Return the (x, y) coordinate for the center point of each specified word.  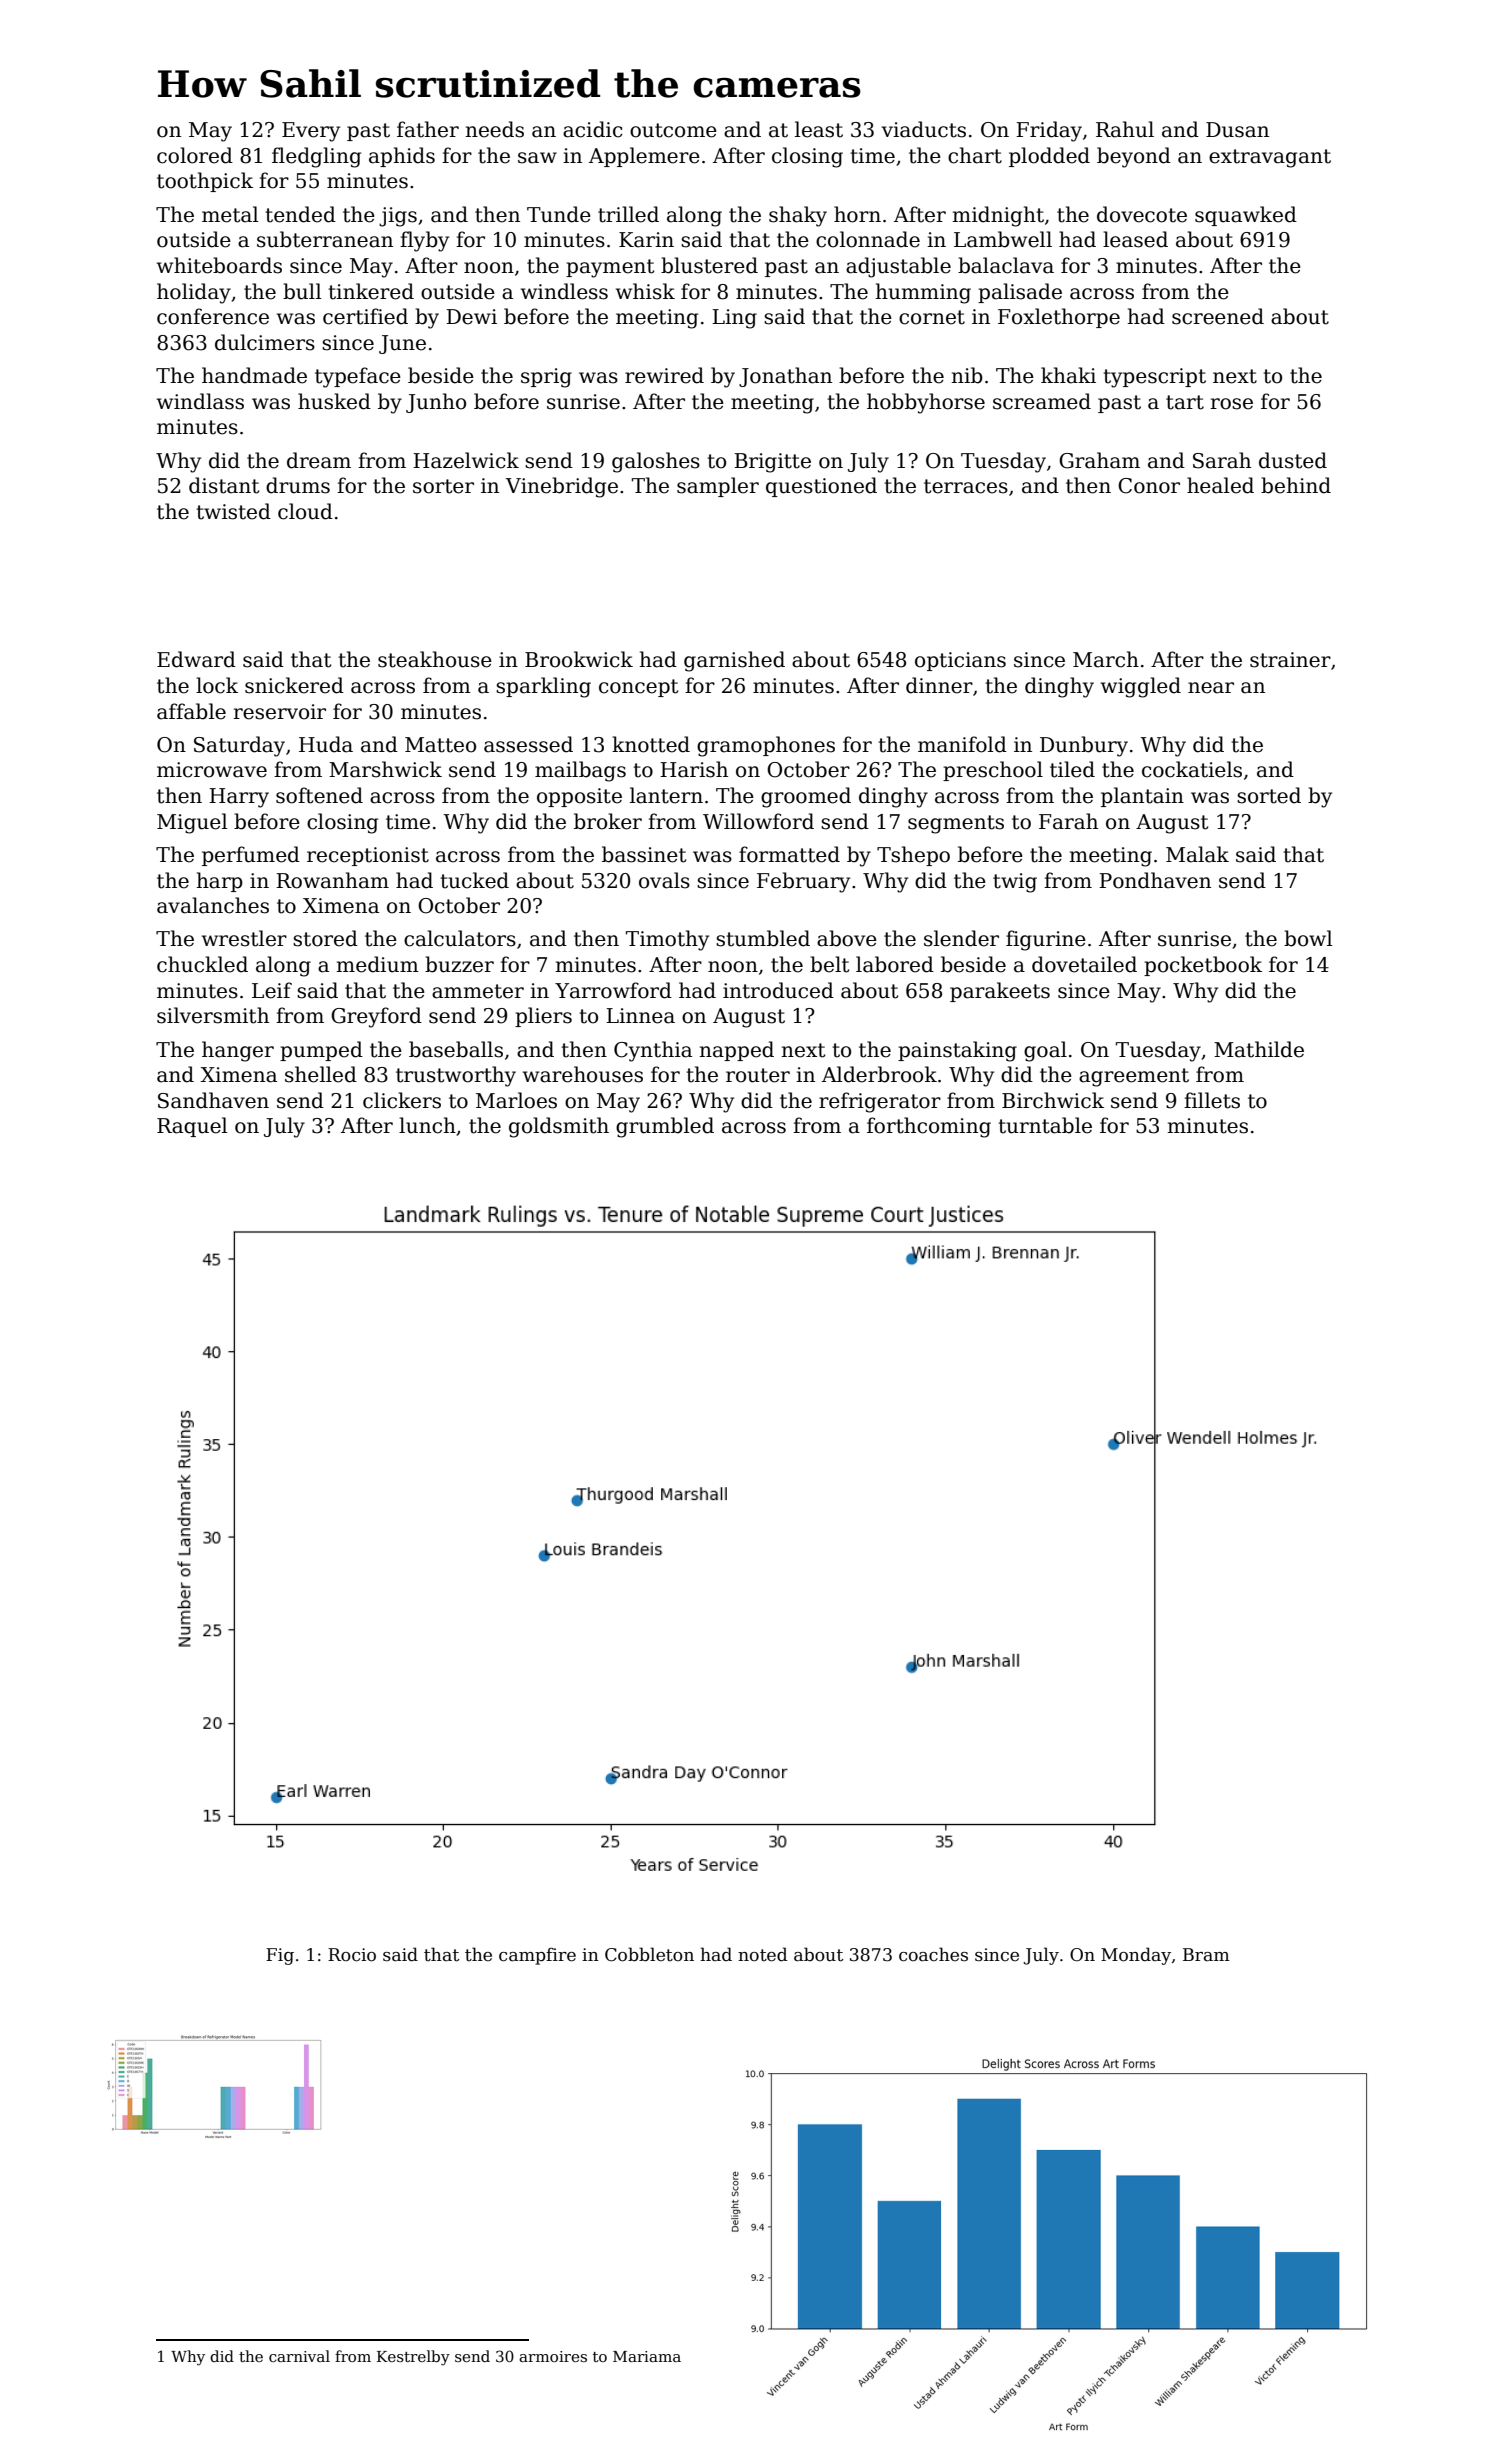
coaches (933, 1954)
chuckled (202, 964)
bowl (1308, 938)
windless (564, 291)
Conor (1149, 486)
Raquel (192, 1127)
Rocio (352, 1955)
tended (300, 214)
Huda (326, 744)
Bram (1206, 1955)
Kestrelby (413, 2358)
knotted (651, 744)
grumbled (665, 1127)
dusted (1293, 460)
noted (763, 1954)
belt (829, 964)
